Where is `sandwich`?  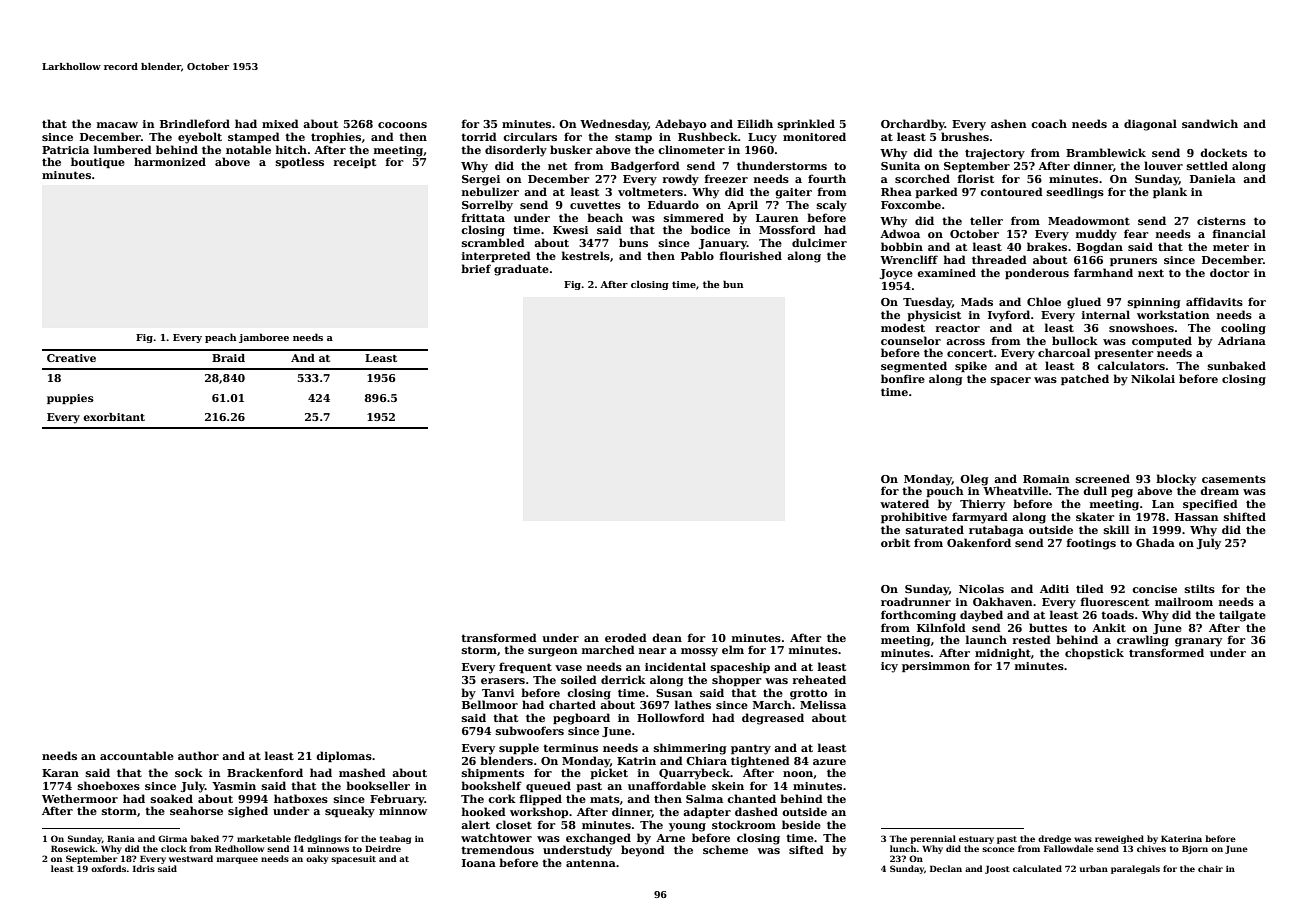 sandwich is located at coordinates (1210, 123).
